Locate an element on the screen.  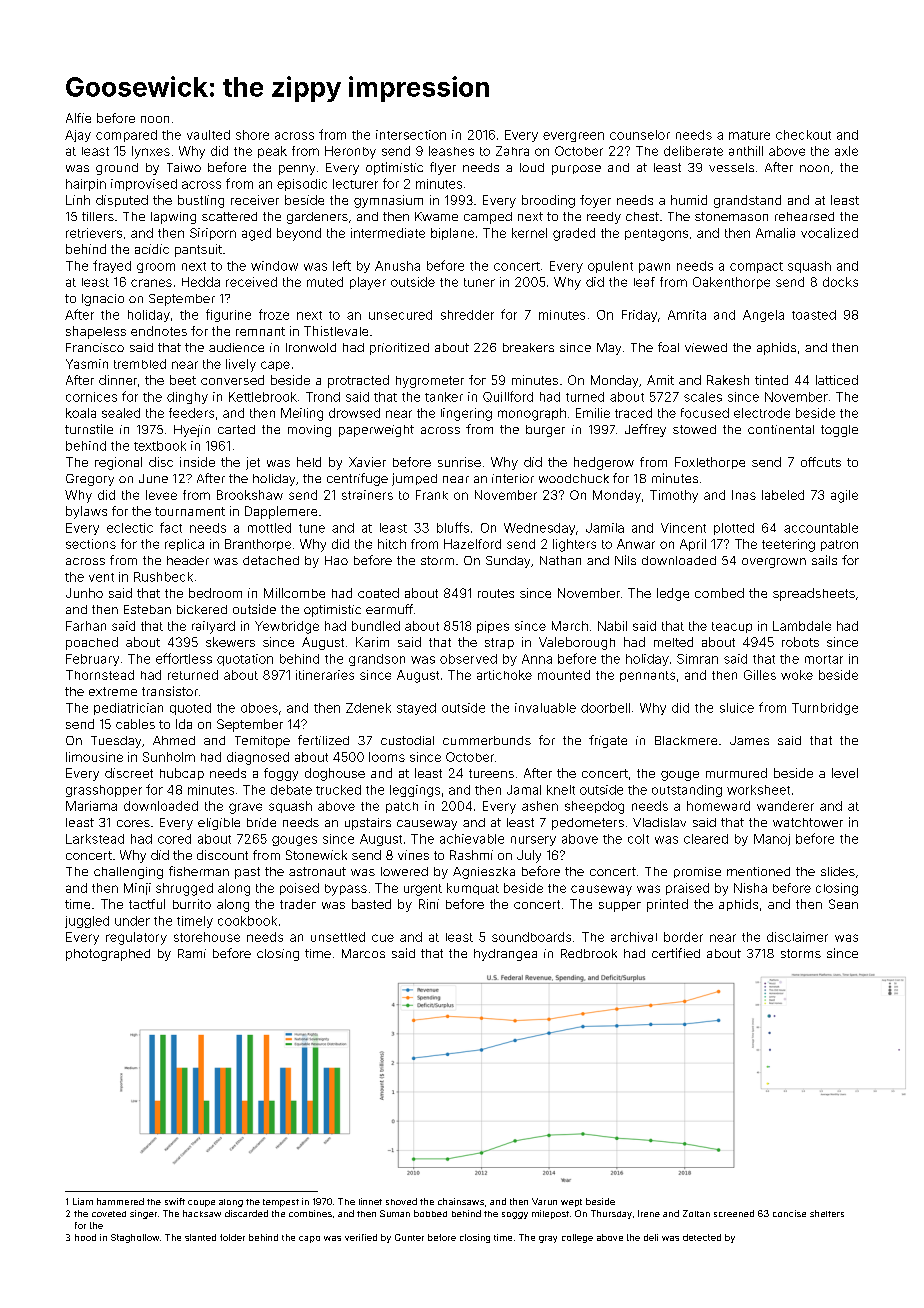
gray is located at coordinates (548, 1239).
